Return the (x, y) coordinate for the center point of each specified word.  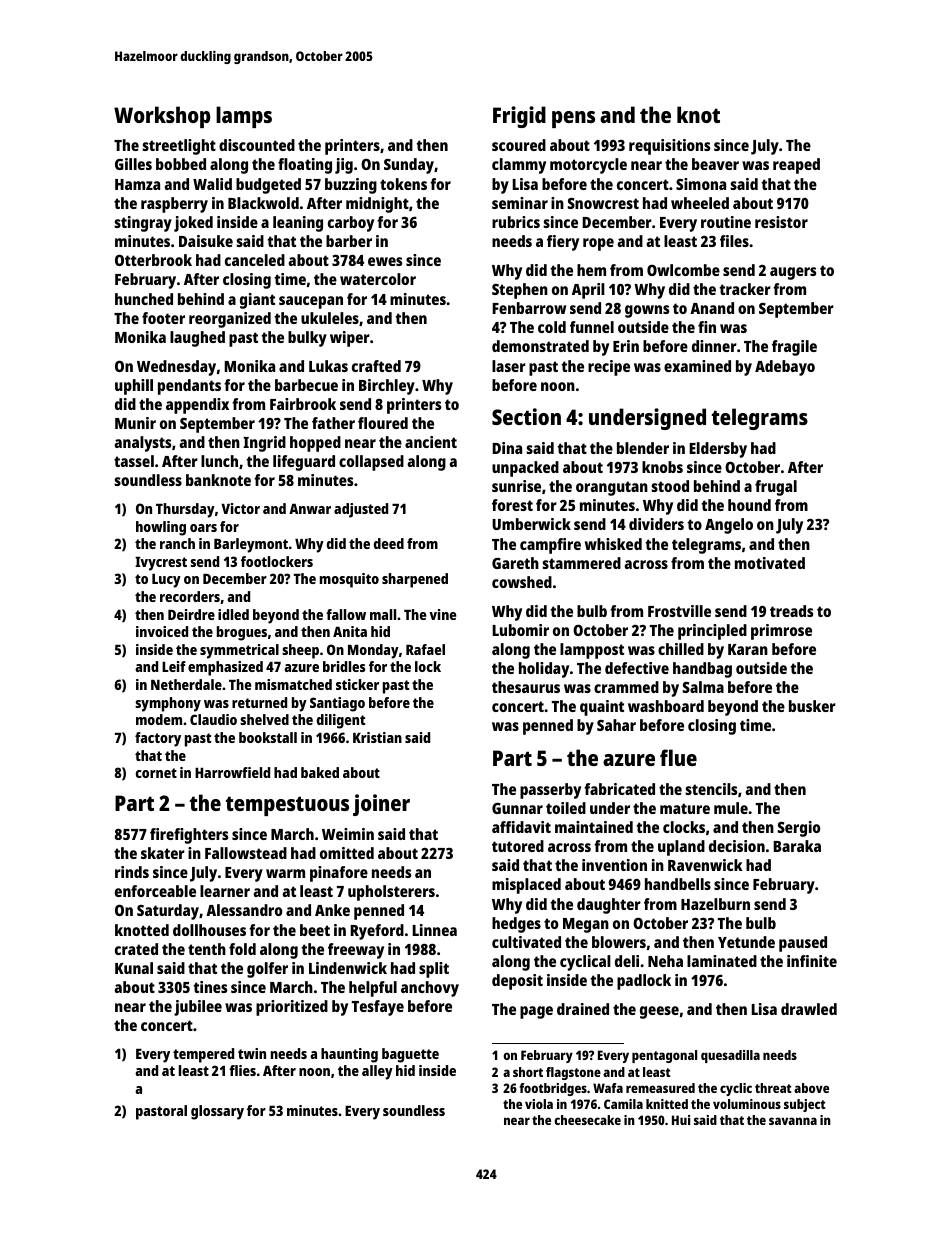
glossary (217, 1112)
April (588, 291)
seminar (520, 203)
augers (793, 273)
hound (749, 505)
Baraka (797, 846)
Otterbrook (153, 260)
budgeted (268, 186)
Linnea (434, 930)
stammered (581, 563)
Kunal (134, 968)
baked (320, 772)
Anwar (310, 508)
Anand (712, 308)
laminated (722, 961)
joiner (381, 805)
